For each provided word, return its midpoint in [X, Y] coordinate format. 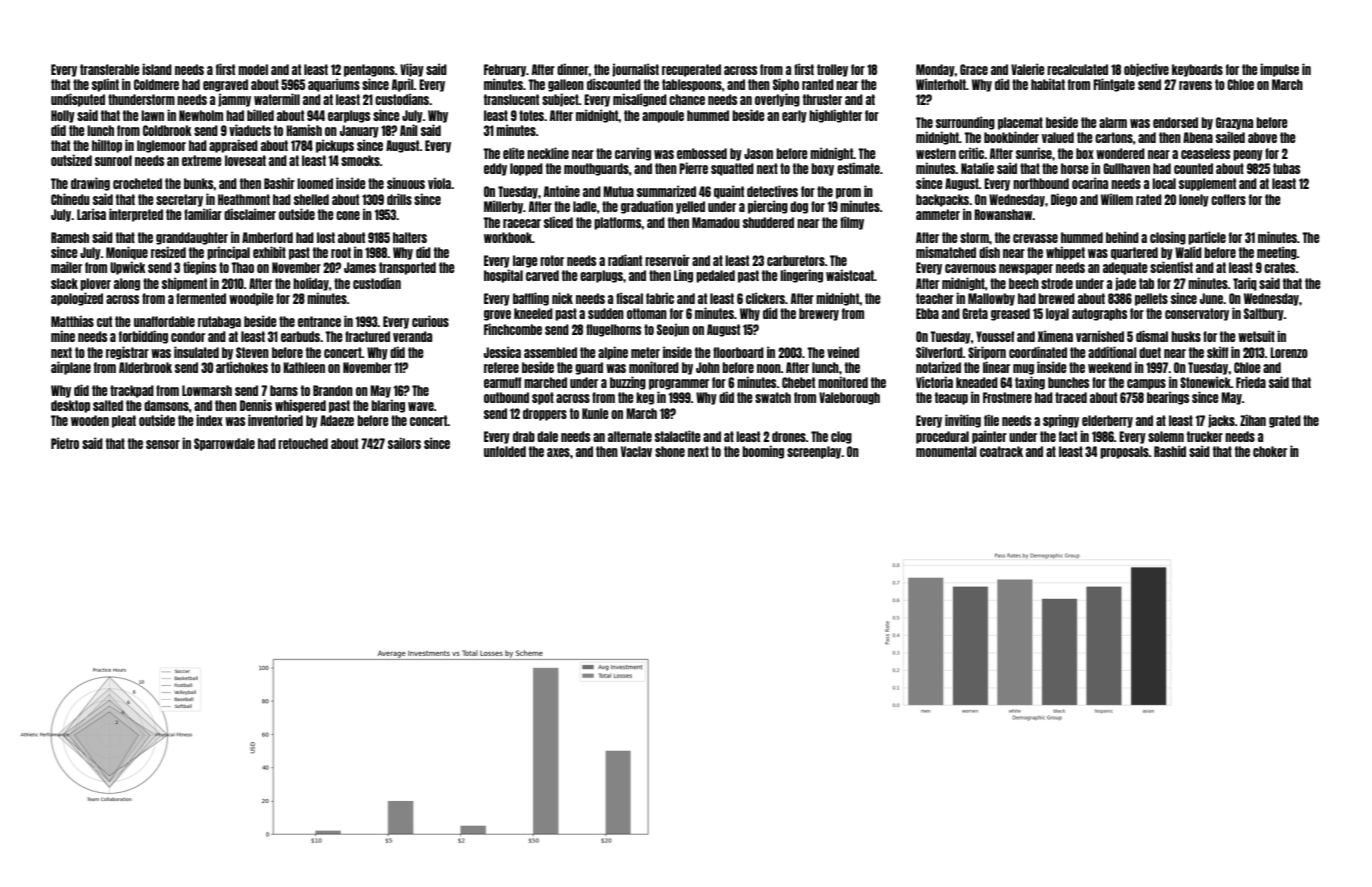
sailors [404, 443]
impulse [1279, 70]
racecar [522, 223]
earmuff [502, 382]
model [253, 69]
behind [1122, 237]
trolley [832, 70]
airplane [71, 368]
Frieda [1251, 382]
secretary [179, 200]
